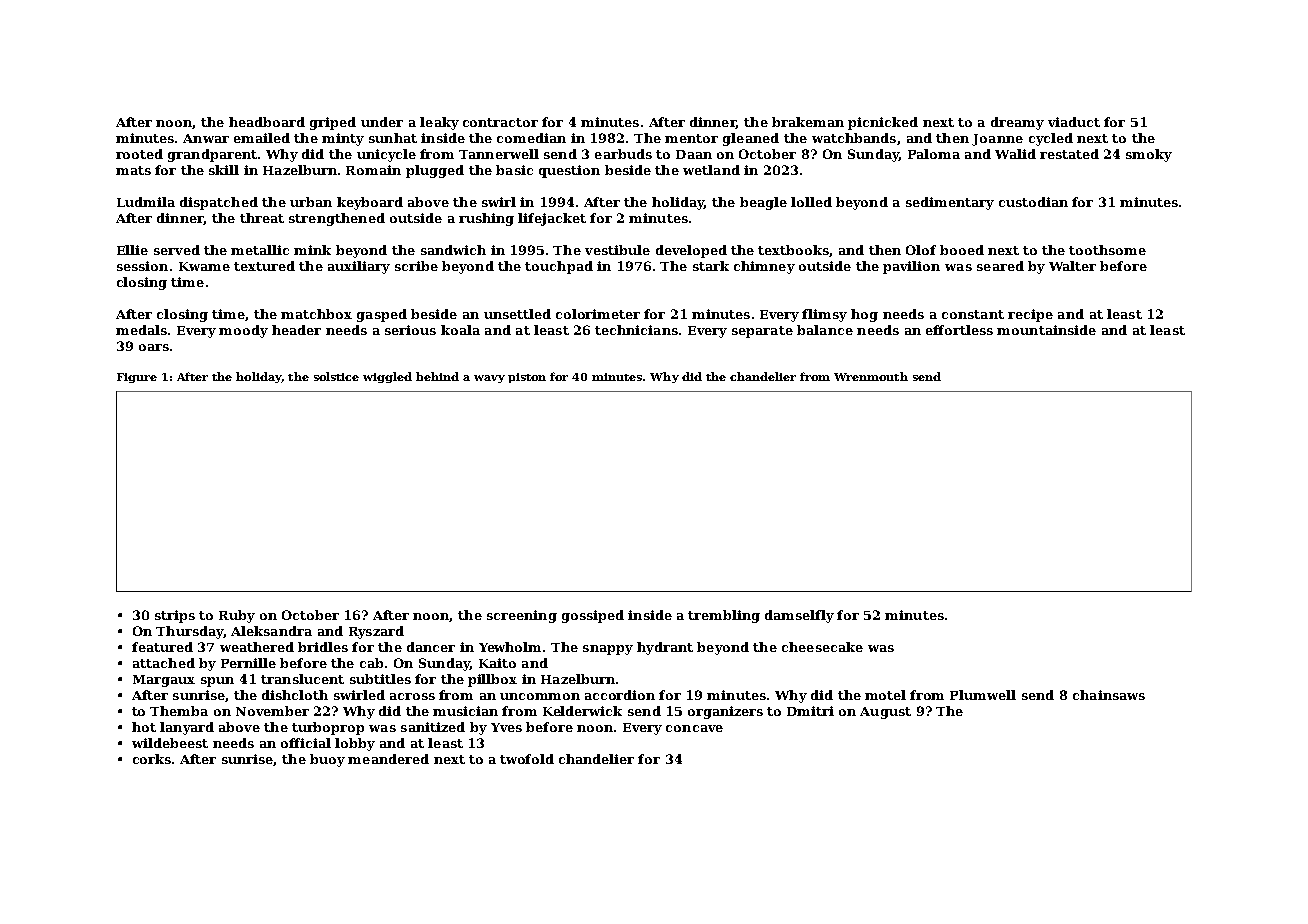 This image has height=924, width=1308. Describe the element at coordinates (267, 122) in the image. I see `headboard` at that location.
